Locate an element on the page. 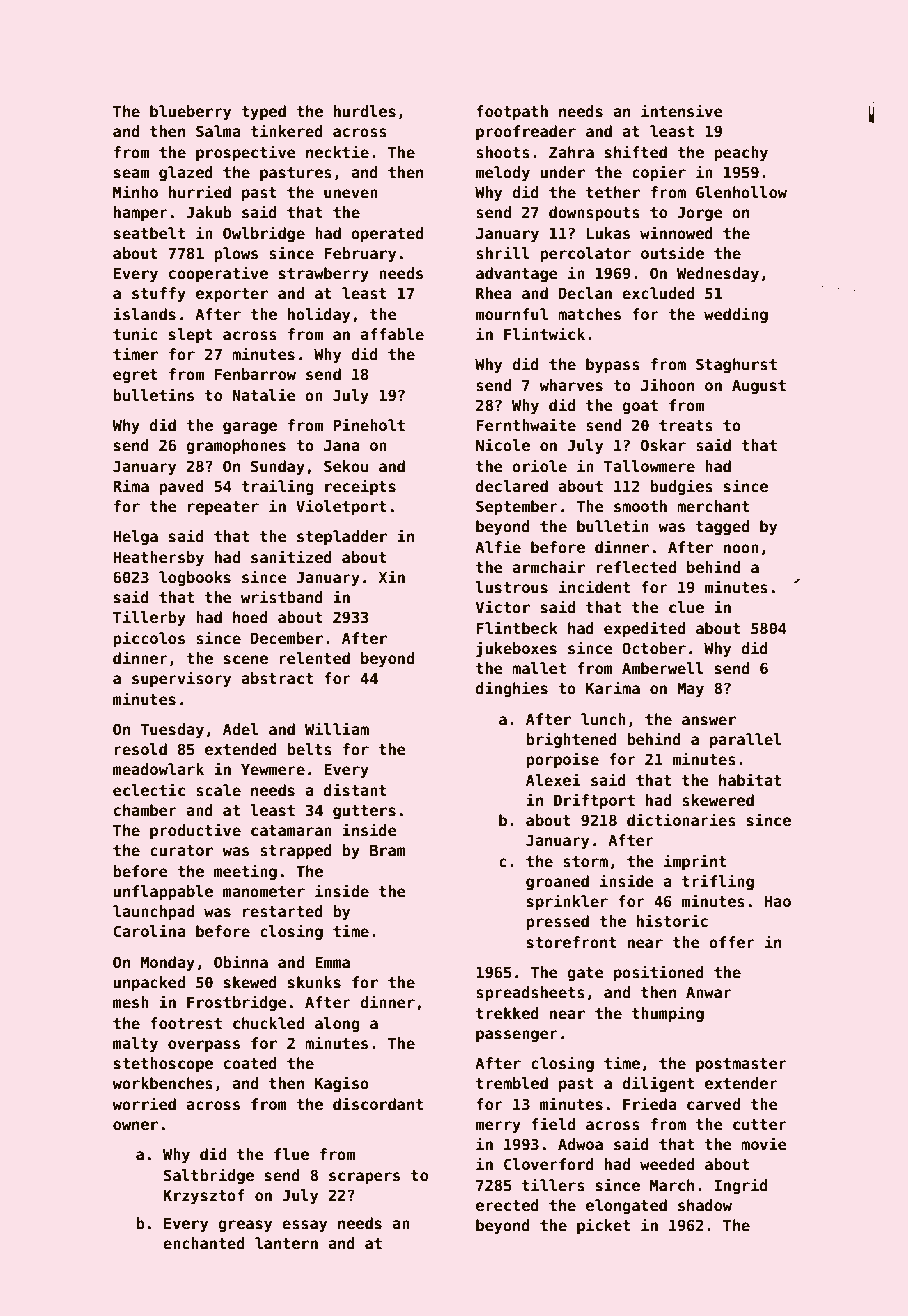 This image has height=1316, width=908. trekked is located at coordinates (507, 1013).
